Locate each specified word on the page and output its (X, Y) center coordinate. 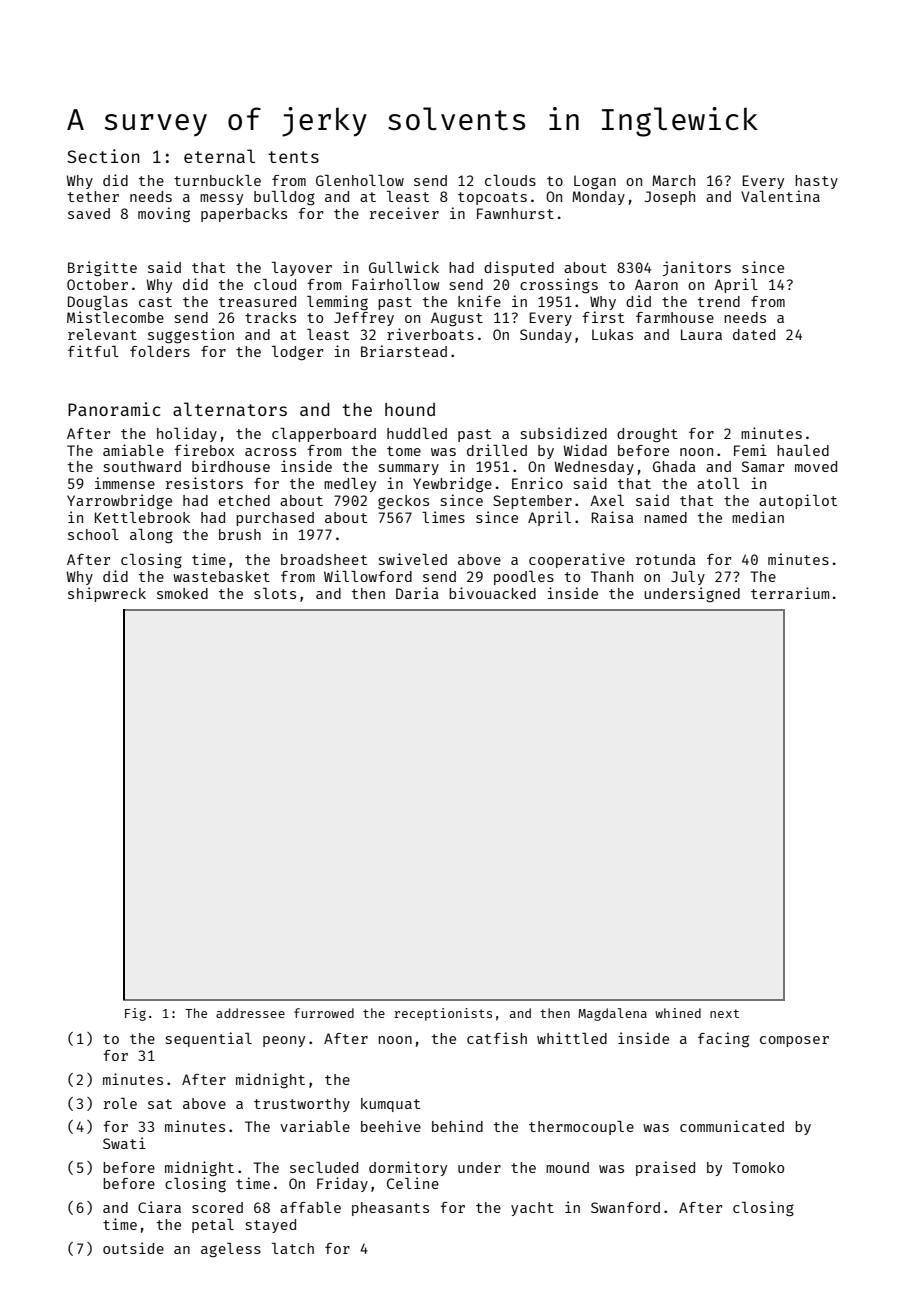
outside (133, 1248)
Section (103, 156)
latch (293, 1248)
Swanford (625, 1207)
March (673, 180)
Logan (595, 182)
